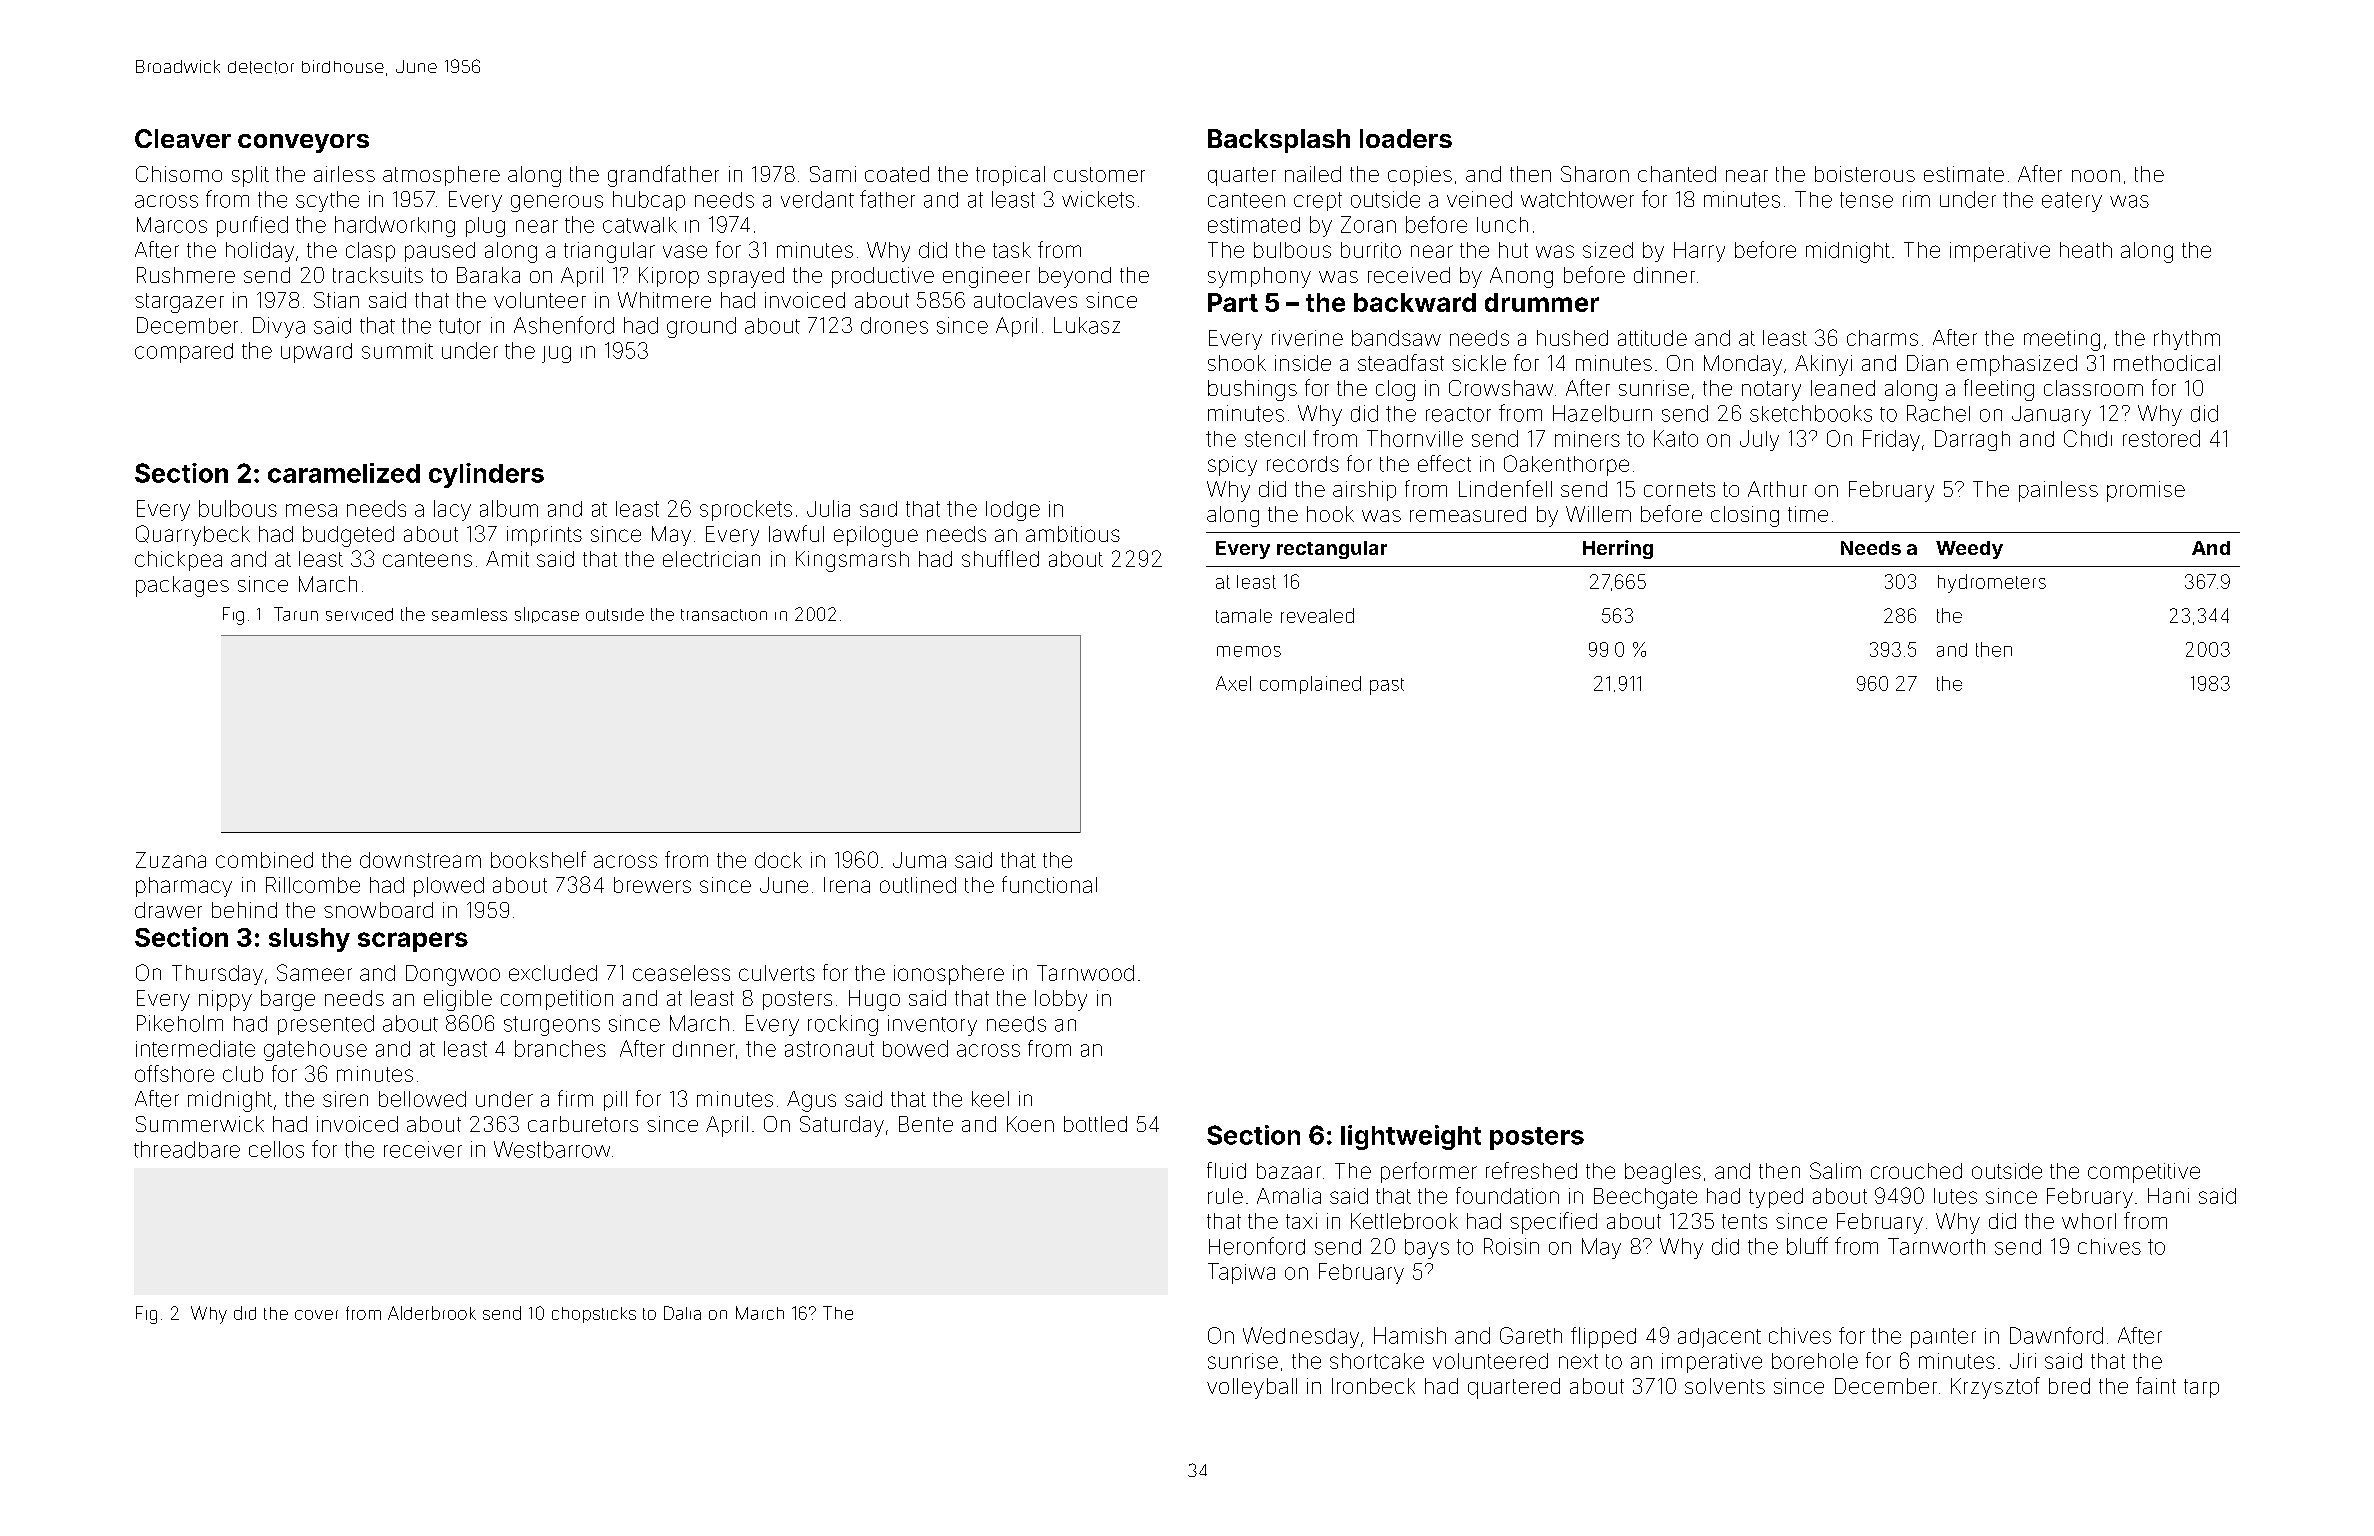 Image resolution: width=2374 pixels, height=1536 pixels. I want to click on generous, so click(557, 203).
